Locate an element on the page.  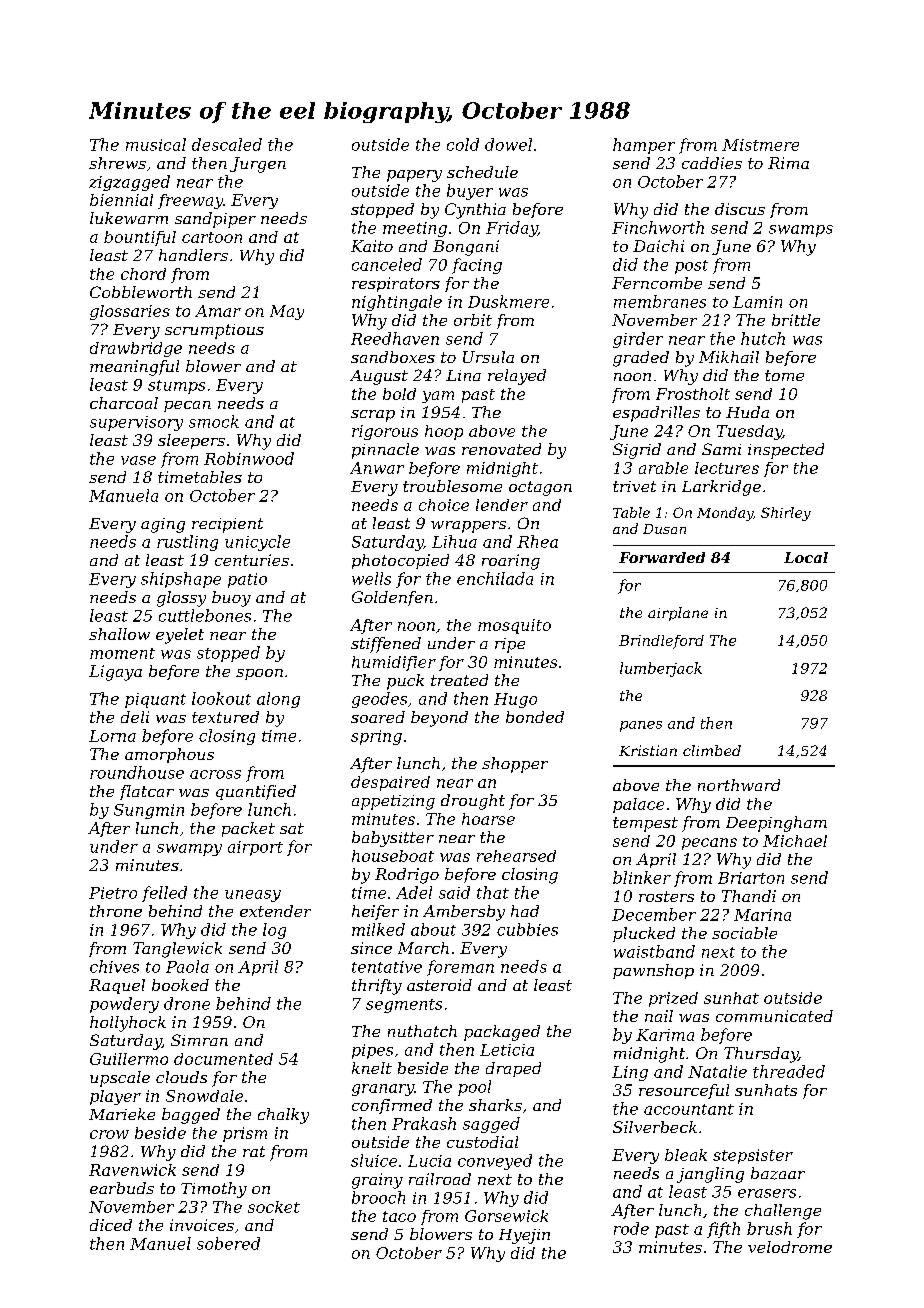
roundhouse is located at coordinates (137, 772).
